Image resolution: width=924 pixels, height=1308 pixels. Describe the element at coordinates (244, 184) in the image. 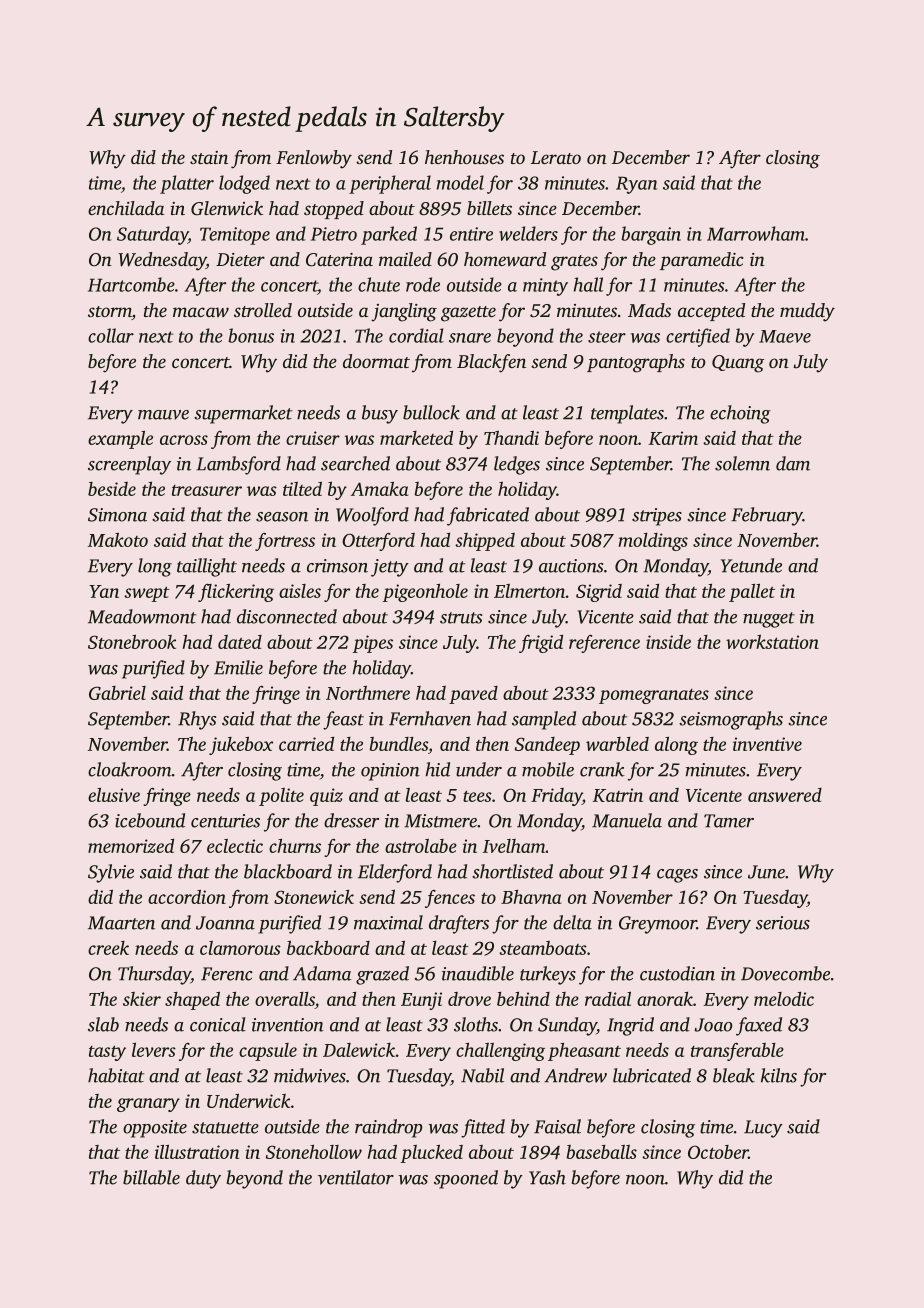

I see `lodged` at that location.
